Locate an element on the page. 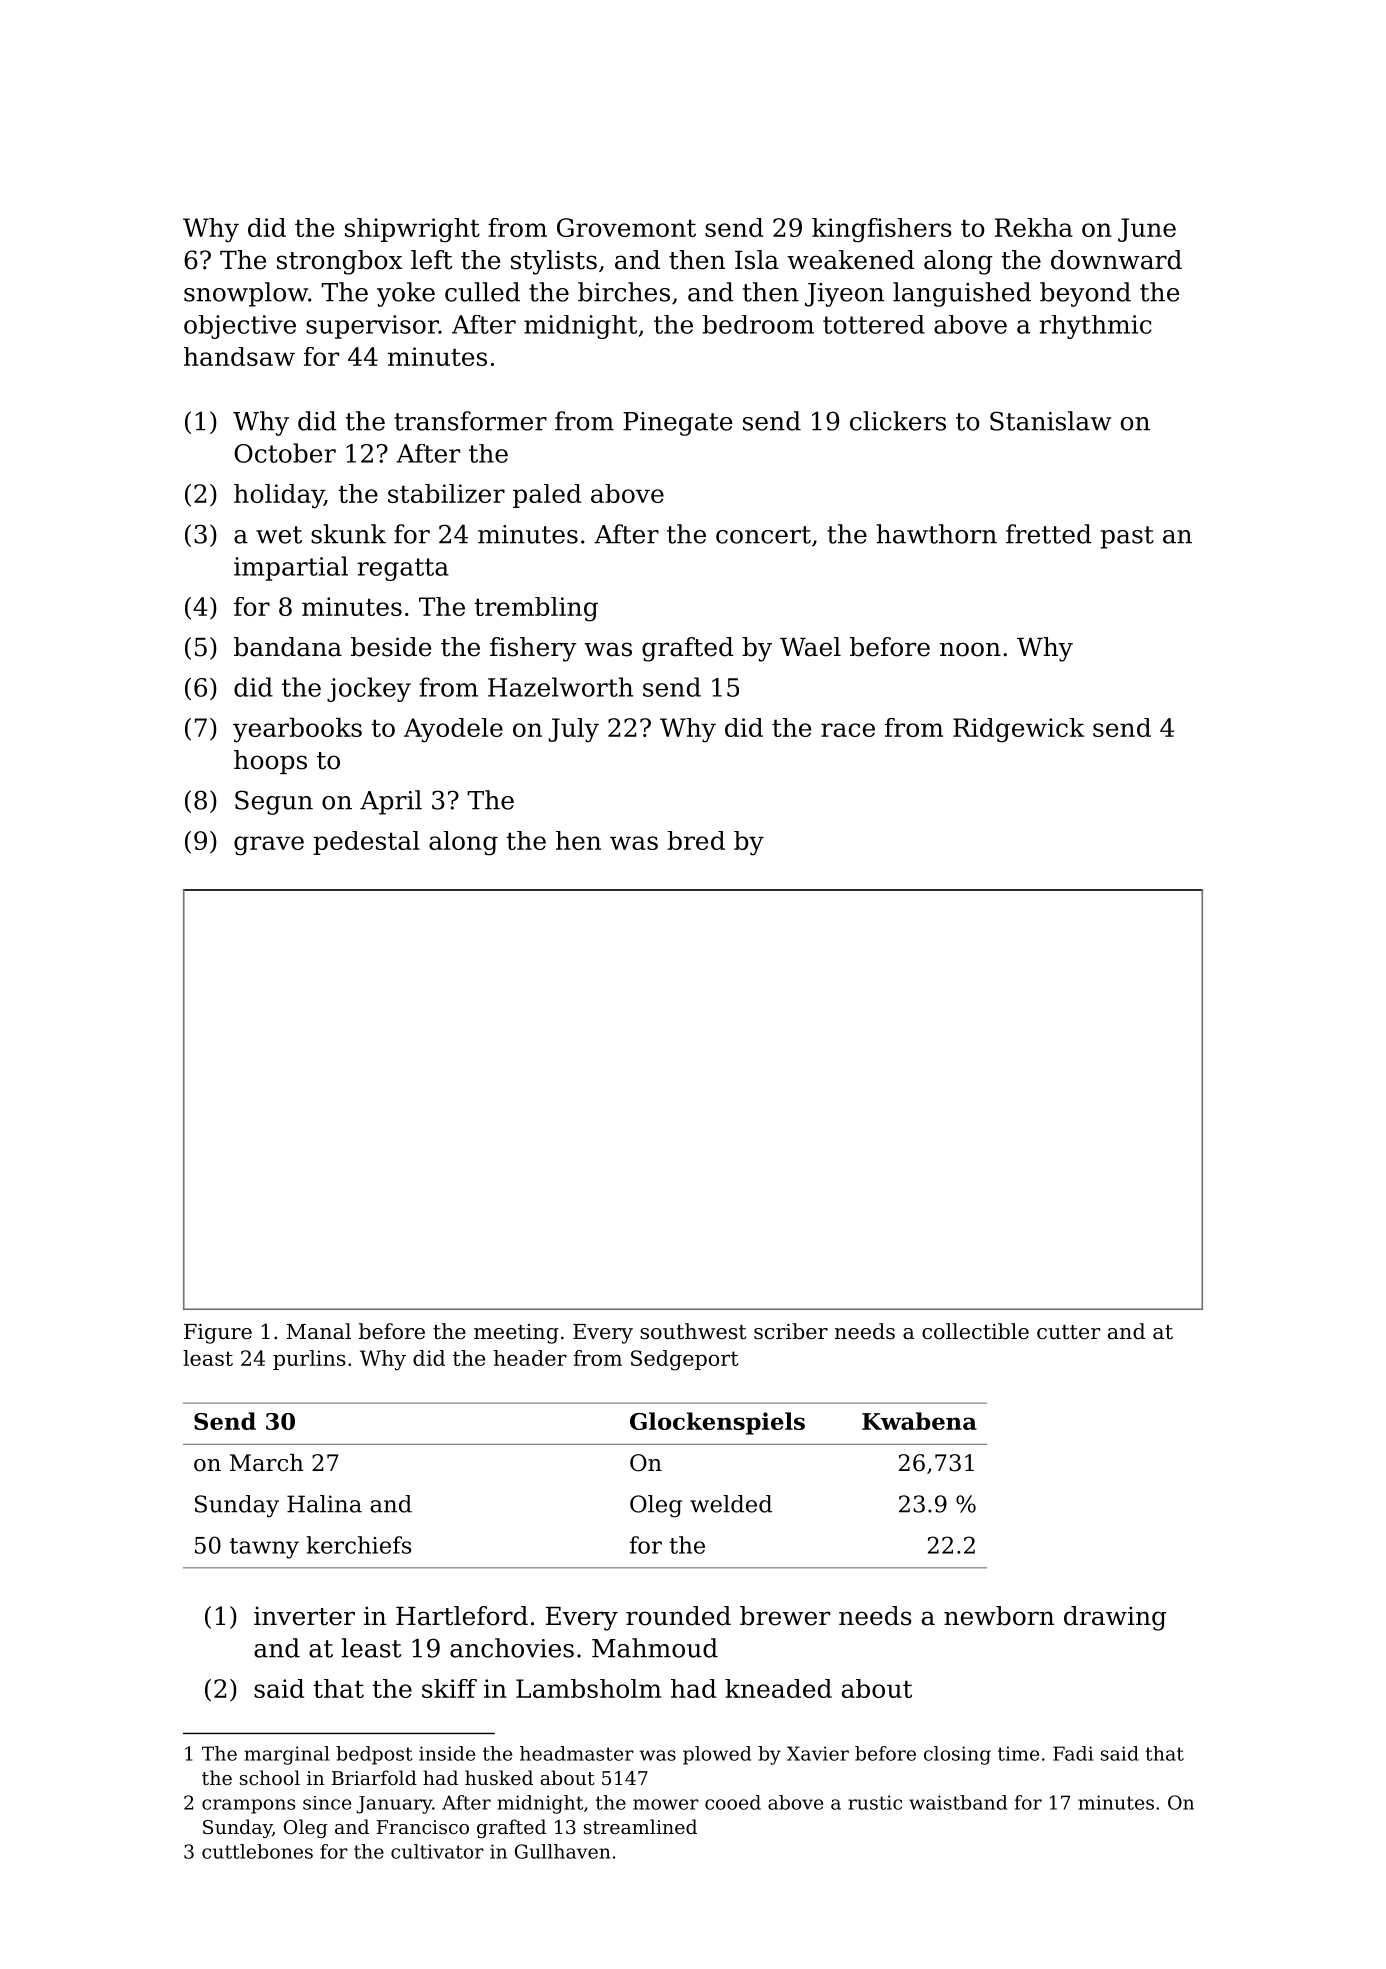 The image size is (1386, 1969). marginal is located at coordinates (287, 1755).
